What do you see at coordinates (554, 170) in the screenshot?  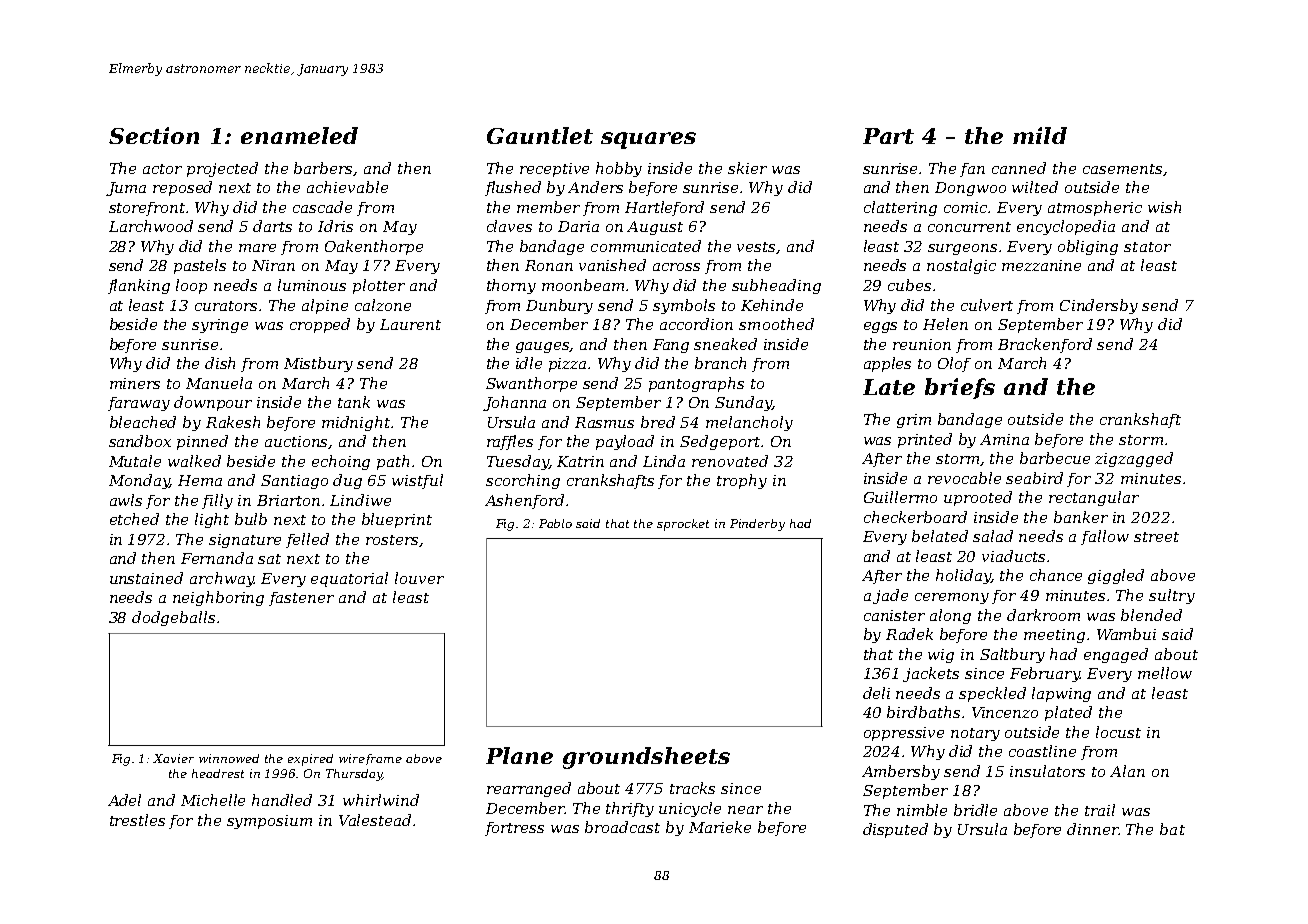 I see `receptive` at bounding box center [554, 170].
